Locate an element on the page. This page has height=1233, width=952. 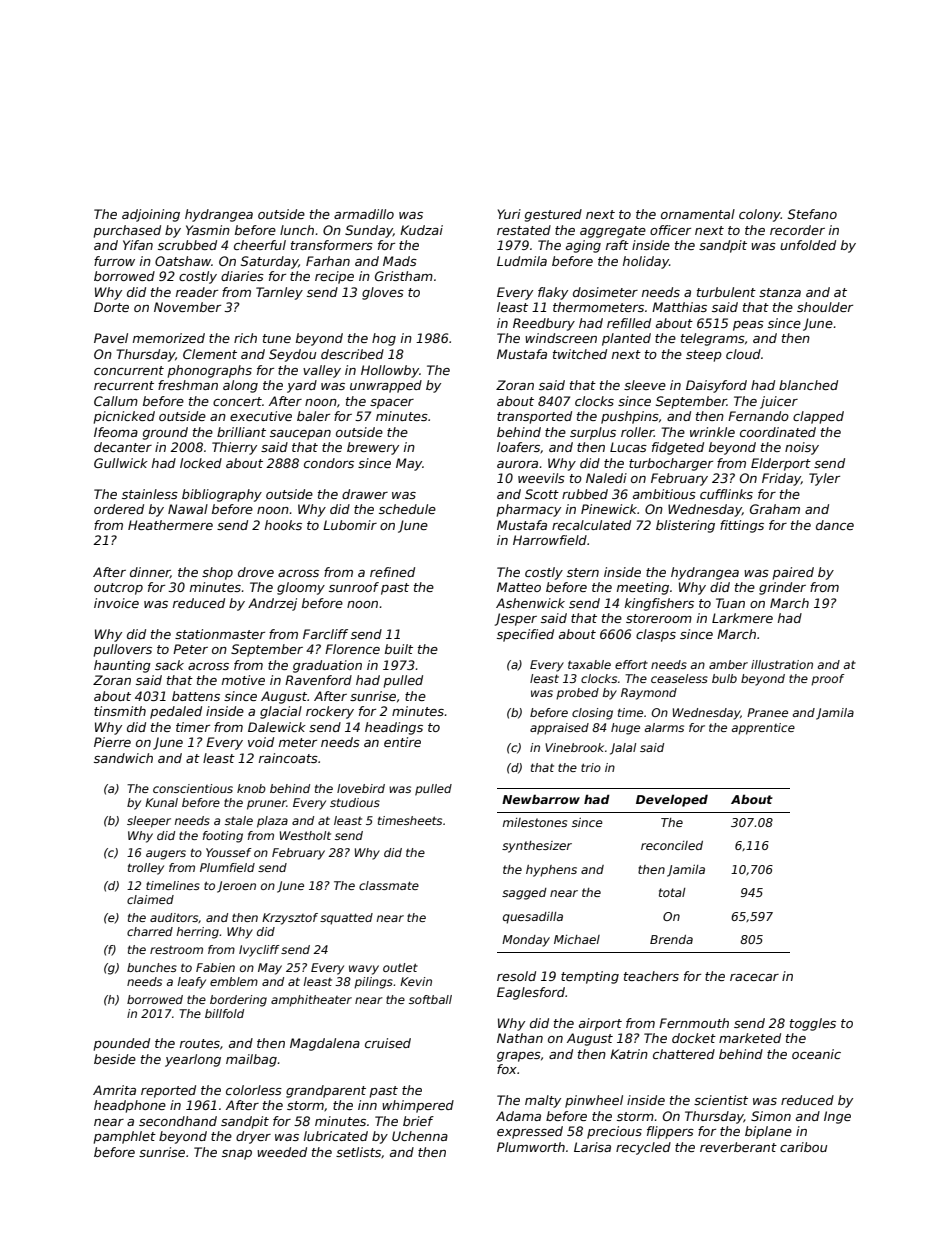
armadillo is located at coordinates (364, 214).
